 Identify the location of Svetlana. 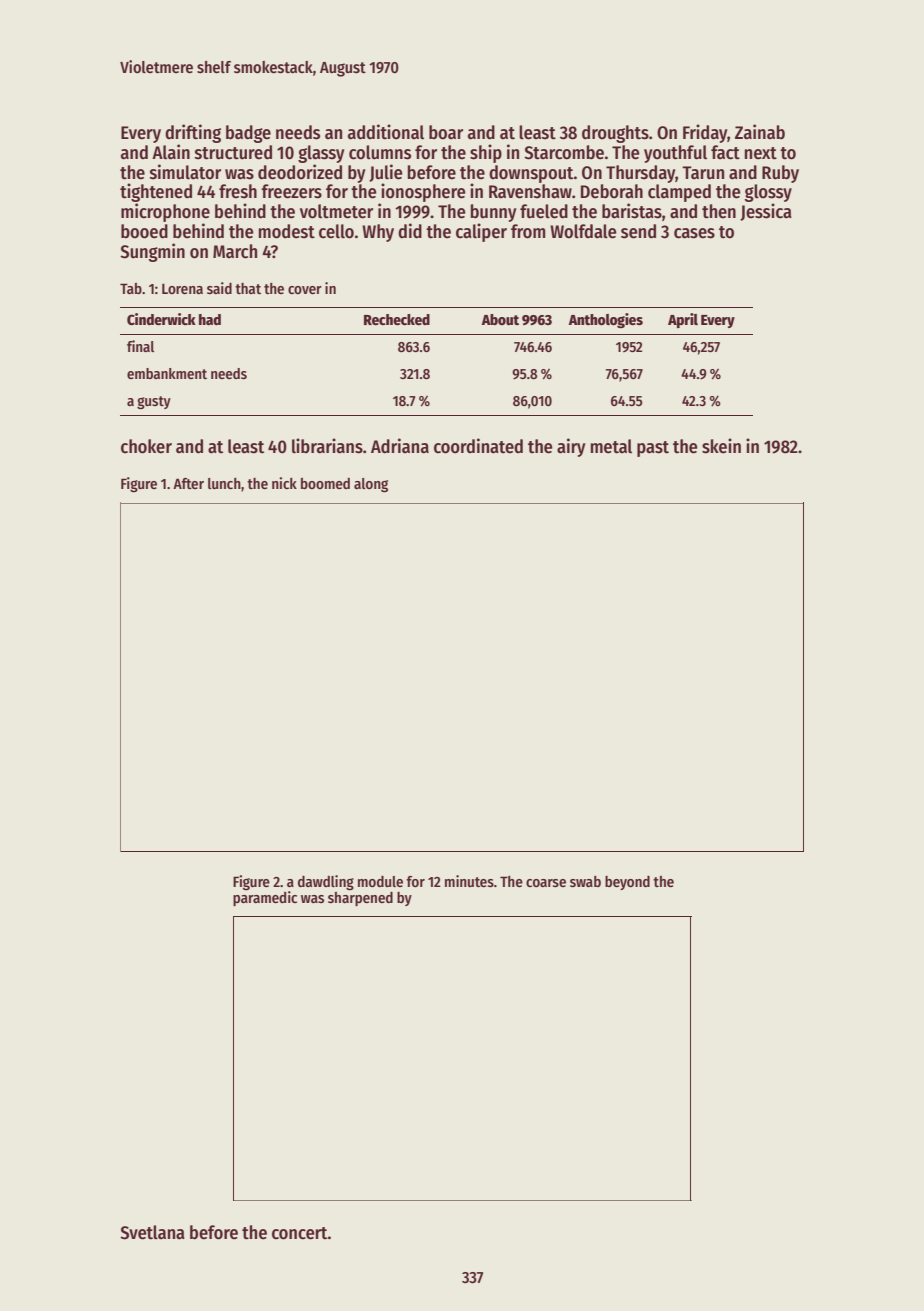
(152, 1232).
